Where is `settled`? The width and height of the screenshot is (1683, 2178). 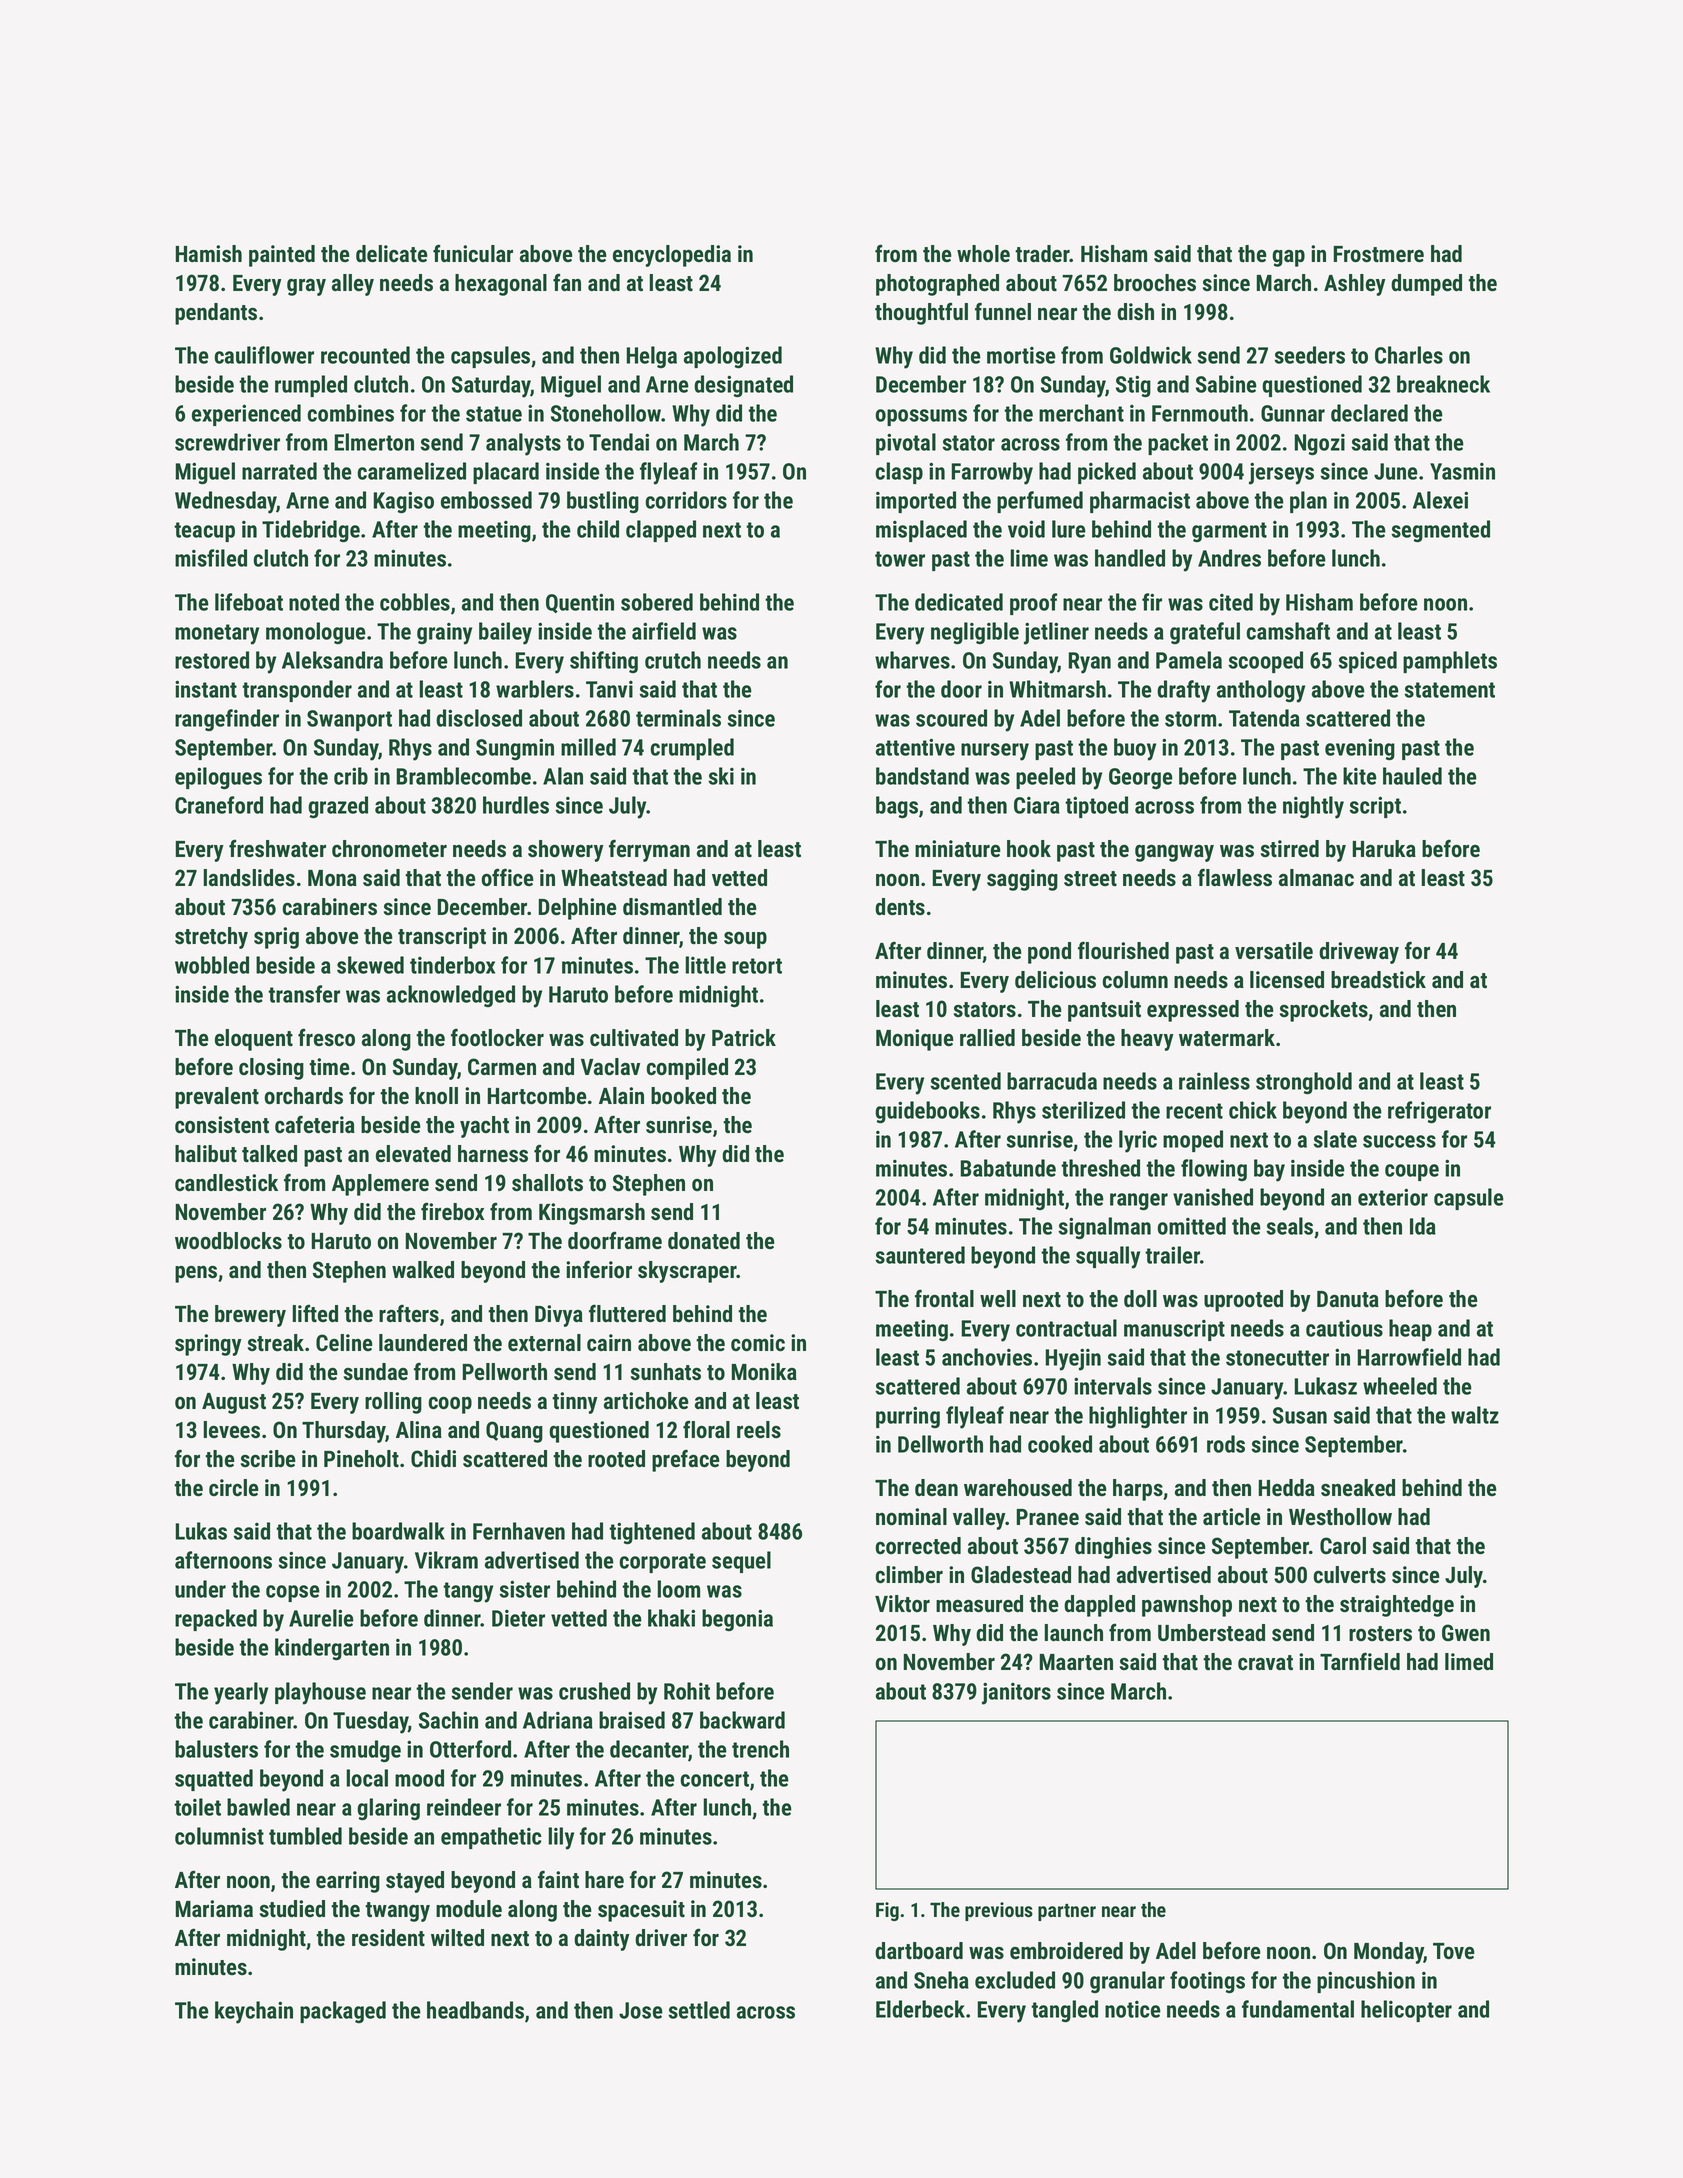 settled is located at coordinates (699, 2010).
